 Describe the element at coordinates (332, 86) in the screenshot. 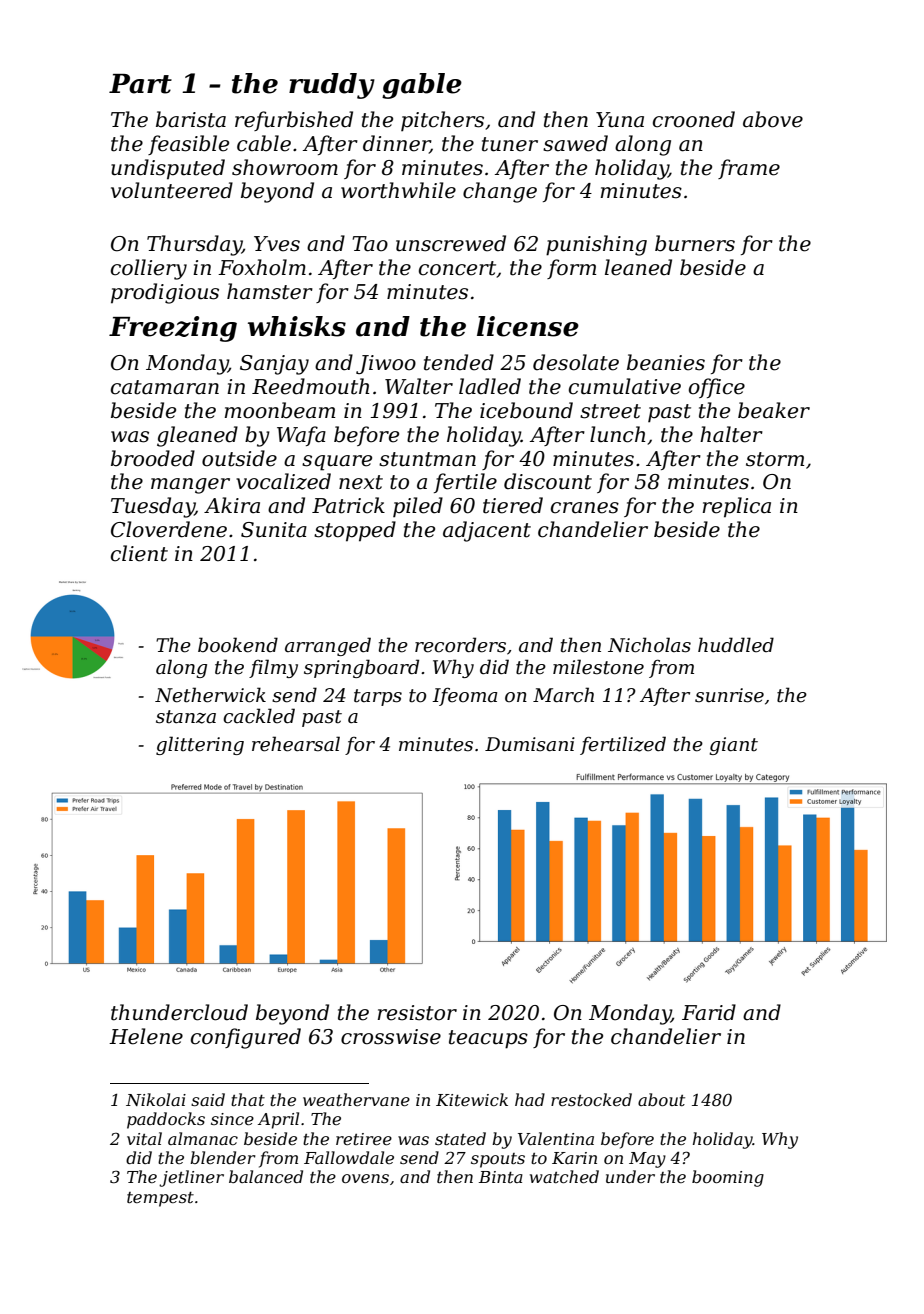

I see `ruddy` at that location.
